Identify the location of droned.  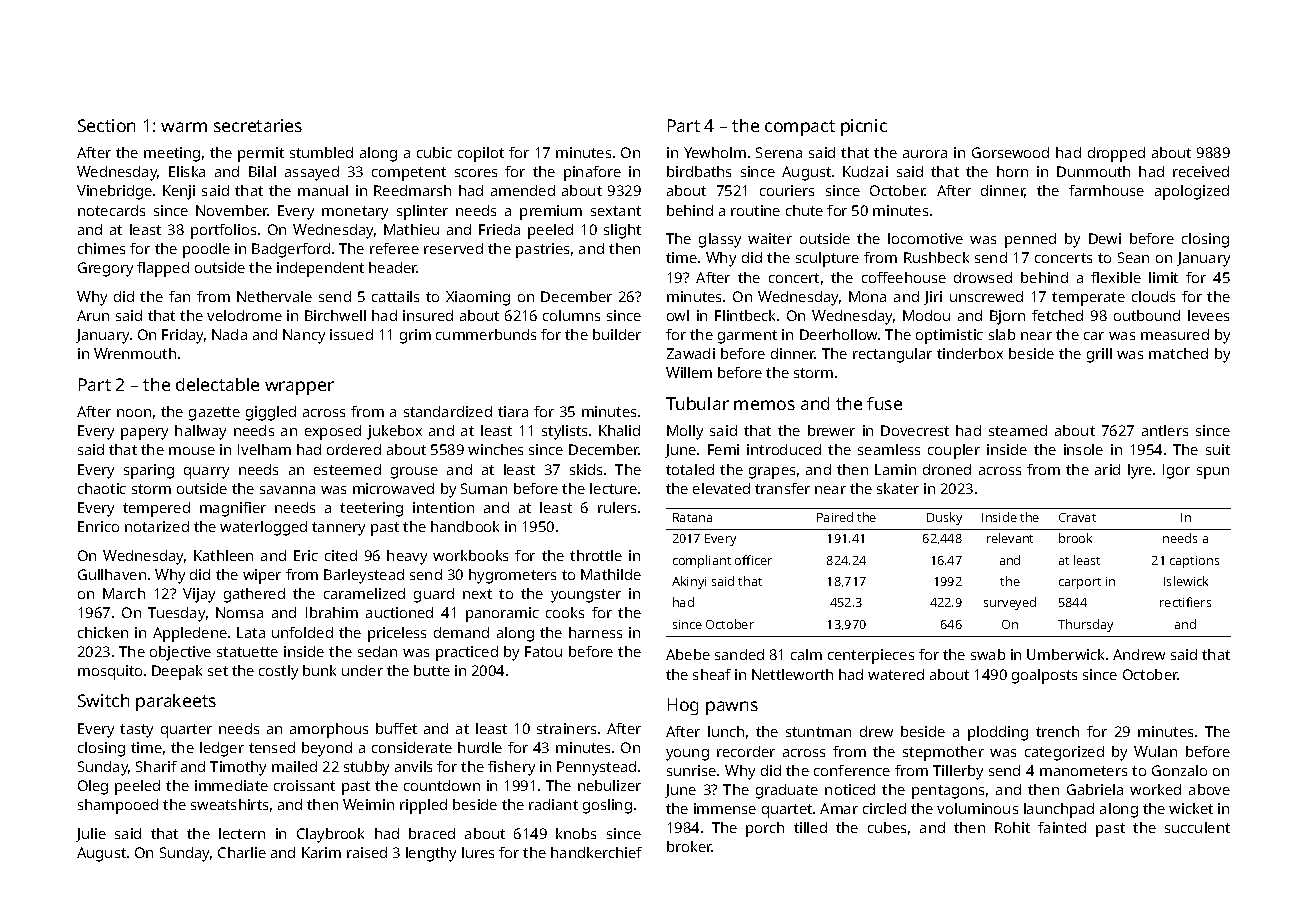
(947, 469).
